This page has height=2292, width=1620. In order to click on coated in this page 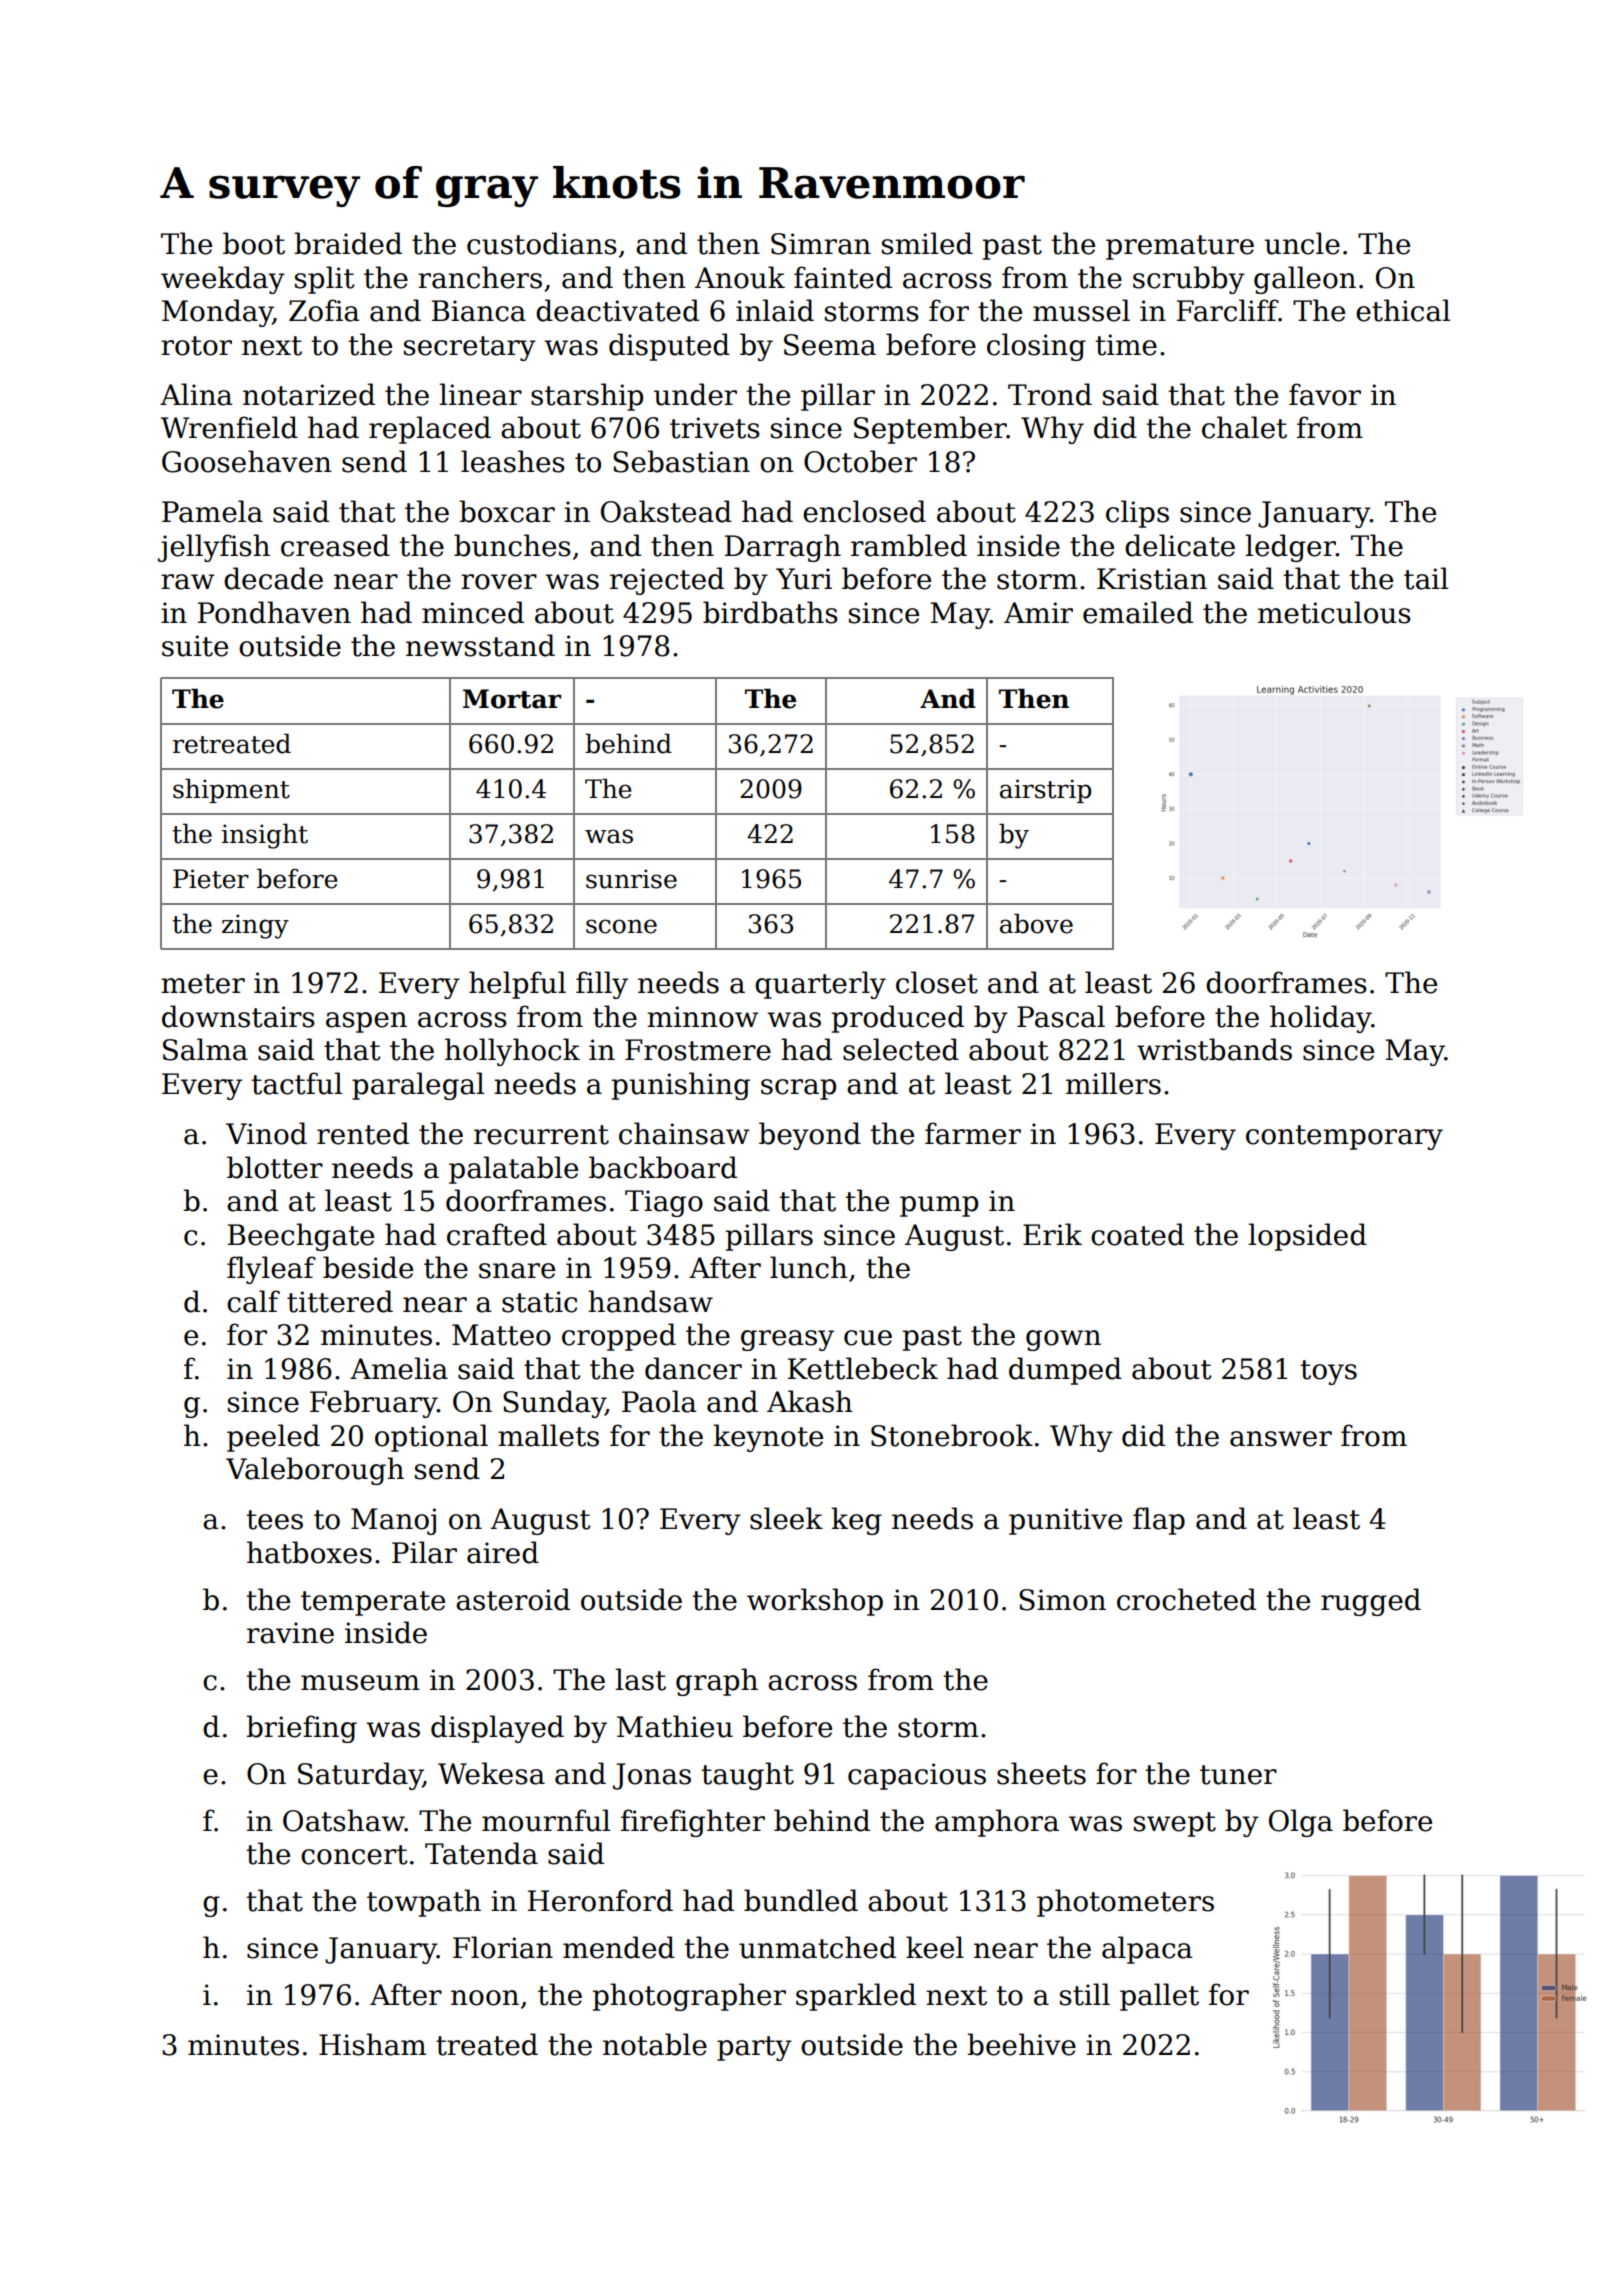, I will do `click(1137, 1234)`.
